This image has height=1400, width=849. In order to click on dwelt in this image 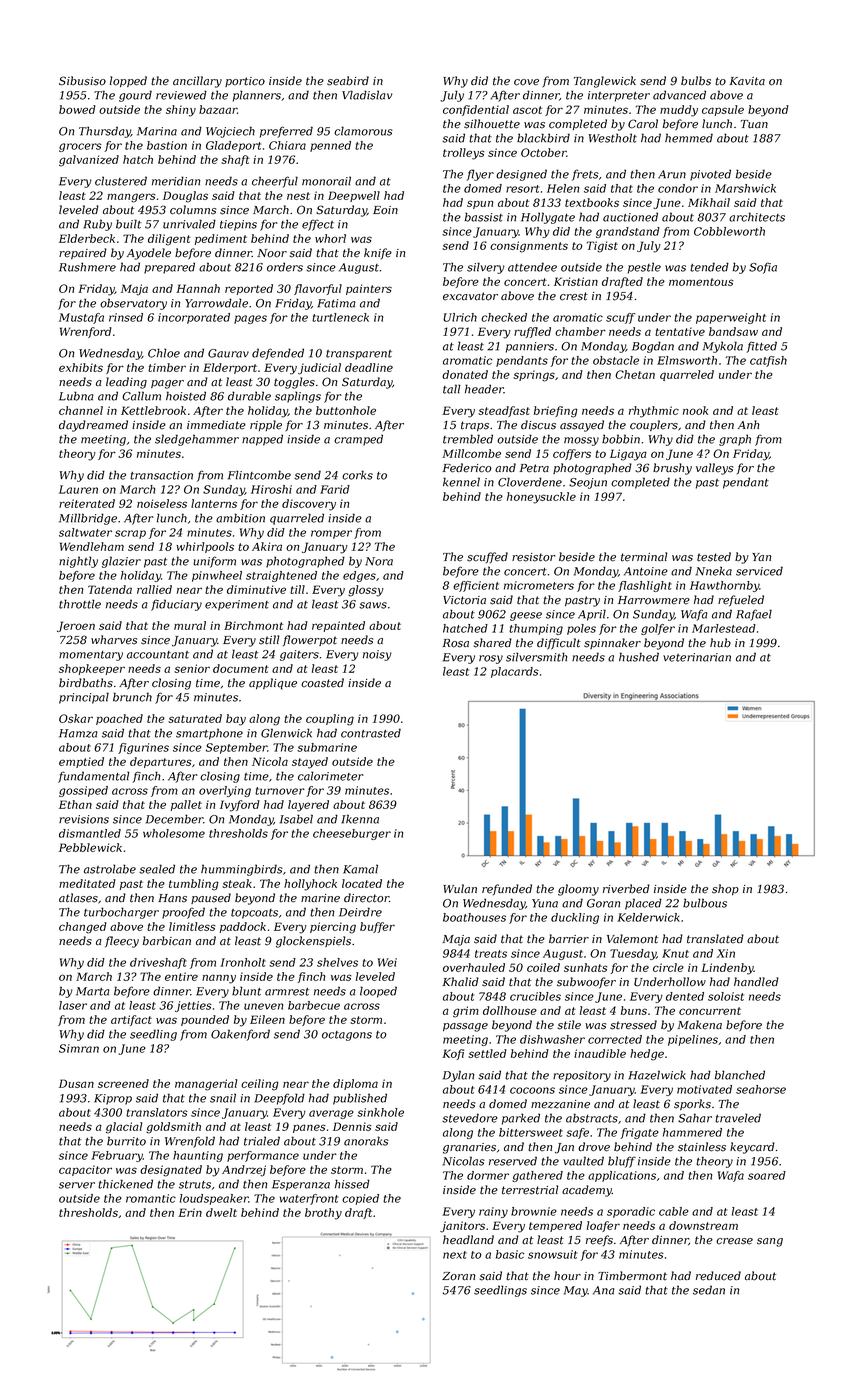, I will do `click(221, 1212)`.
